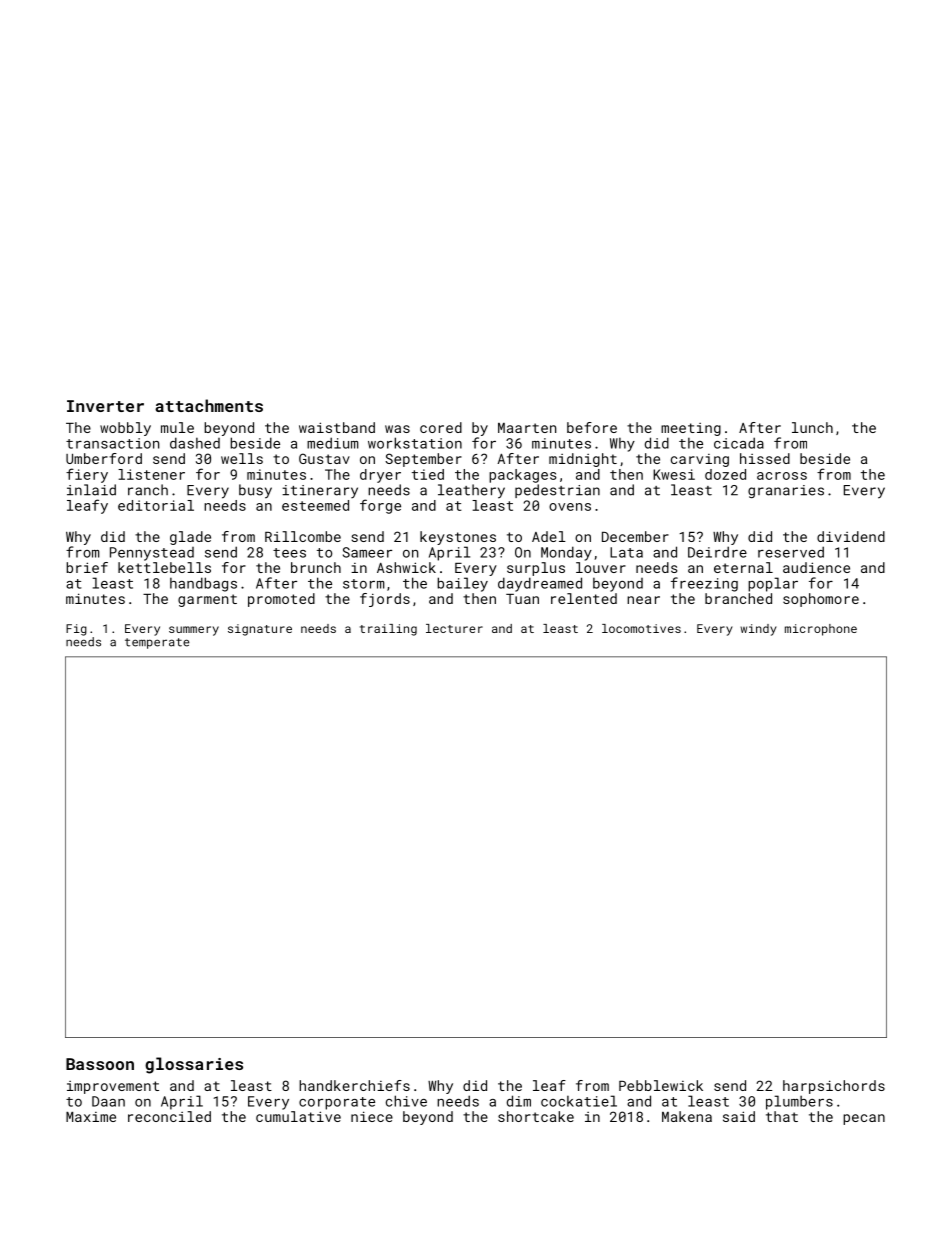 This screenshot has height=1233, width=952. I want to click on daydreamed, so click(540, 584).
